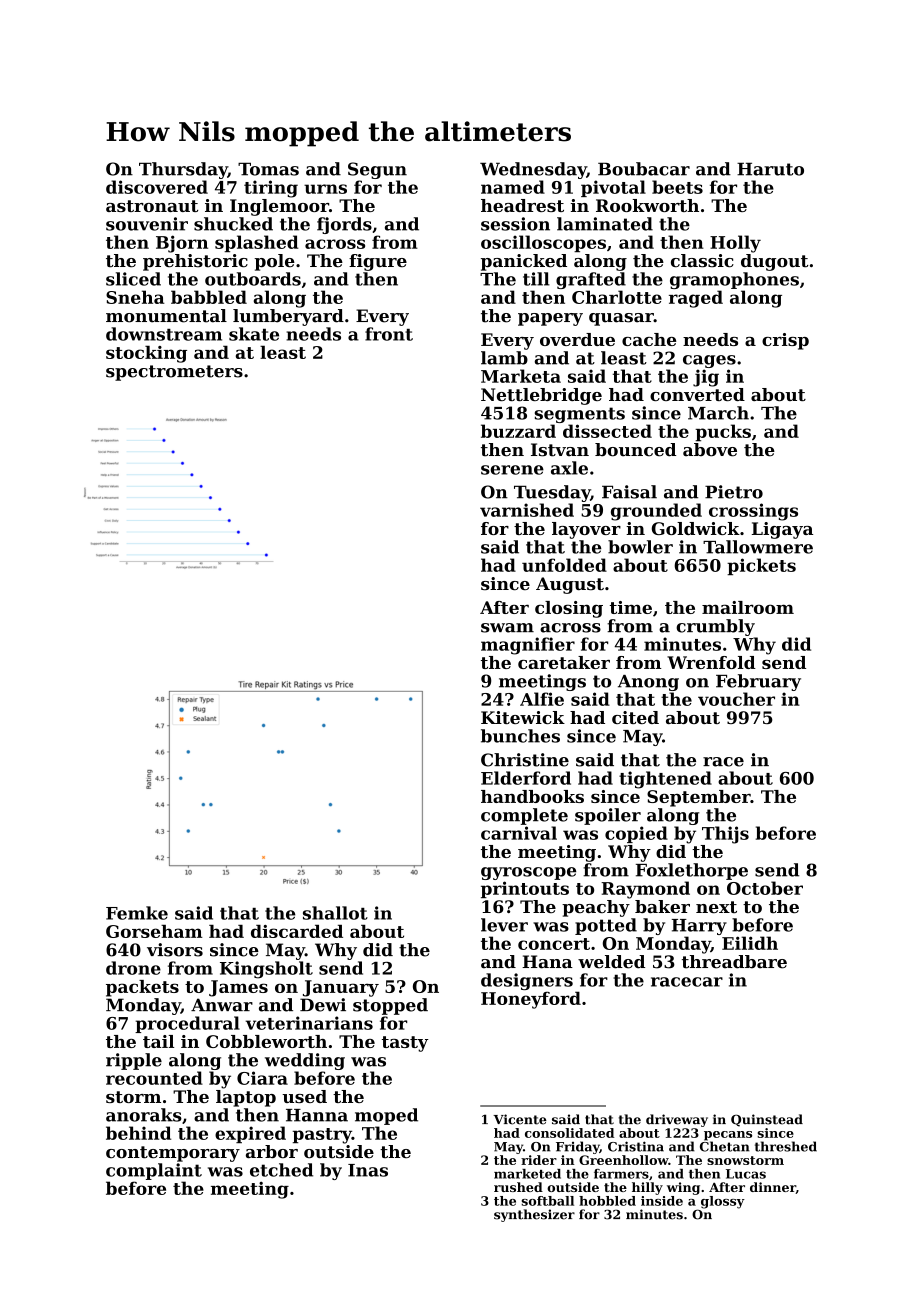  What do you see at coordinates (146, 354) in the screenshot?
I see `stocking` at bounding box center [146, 354].
